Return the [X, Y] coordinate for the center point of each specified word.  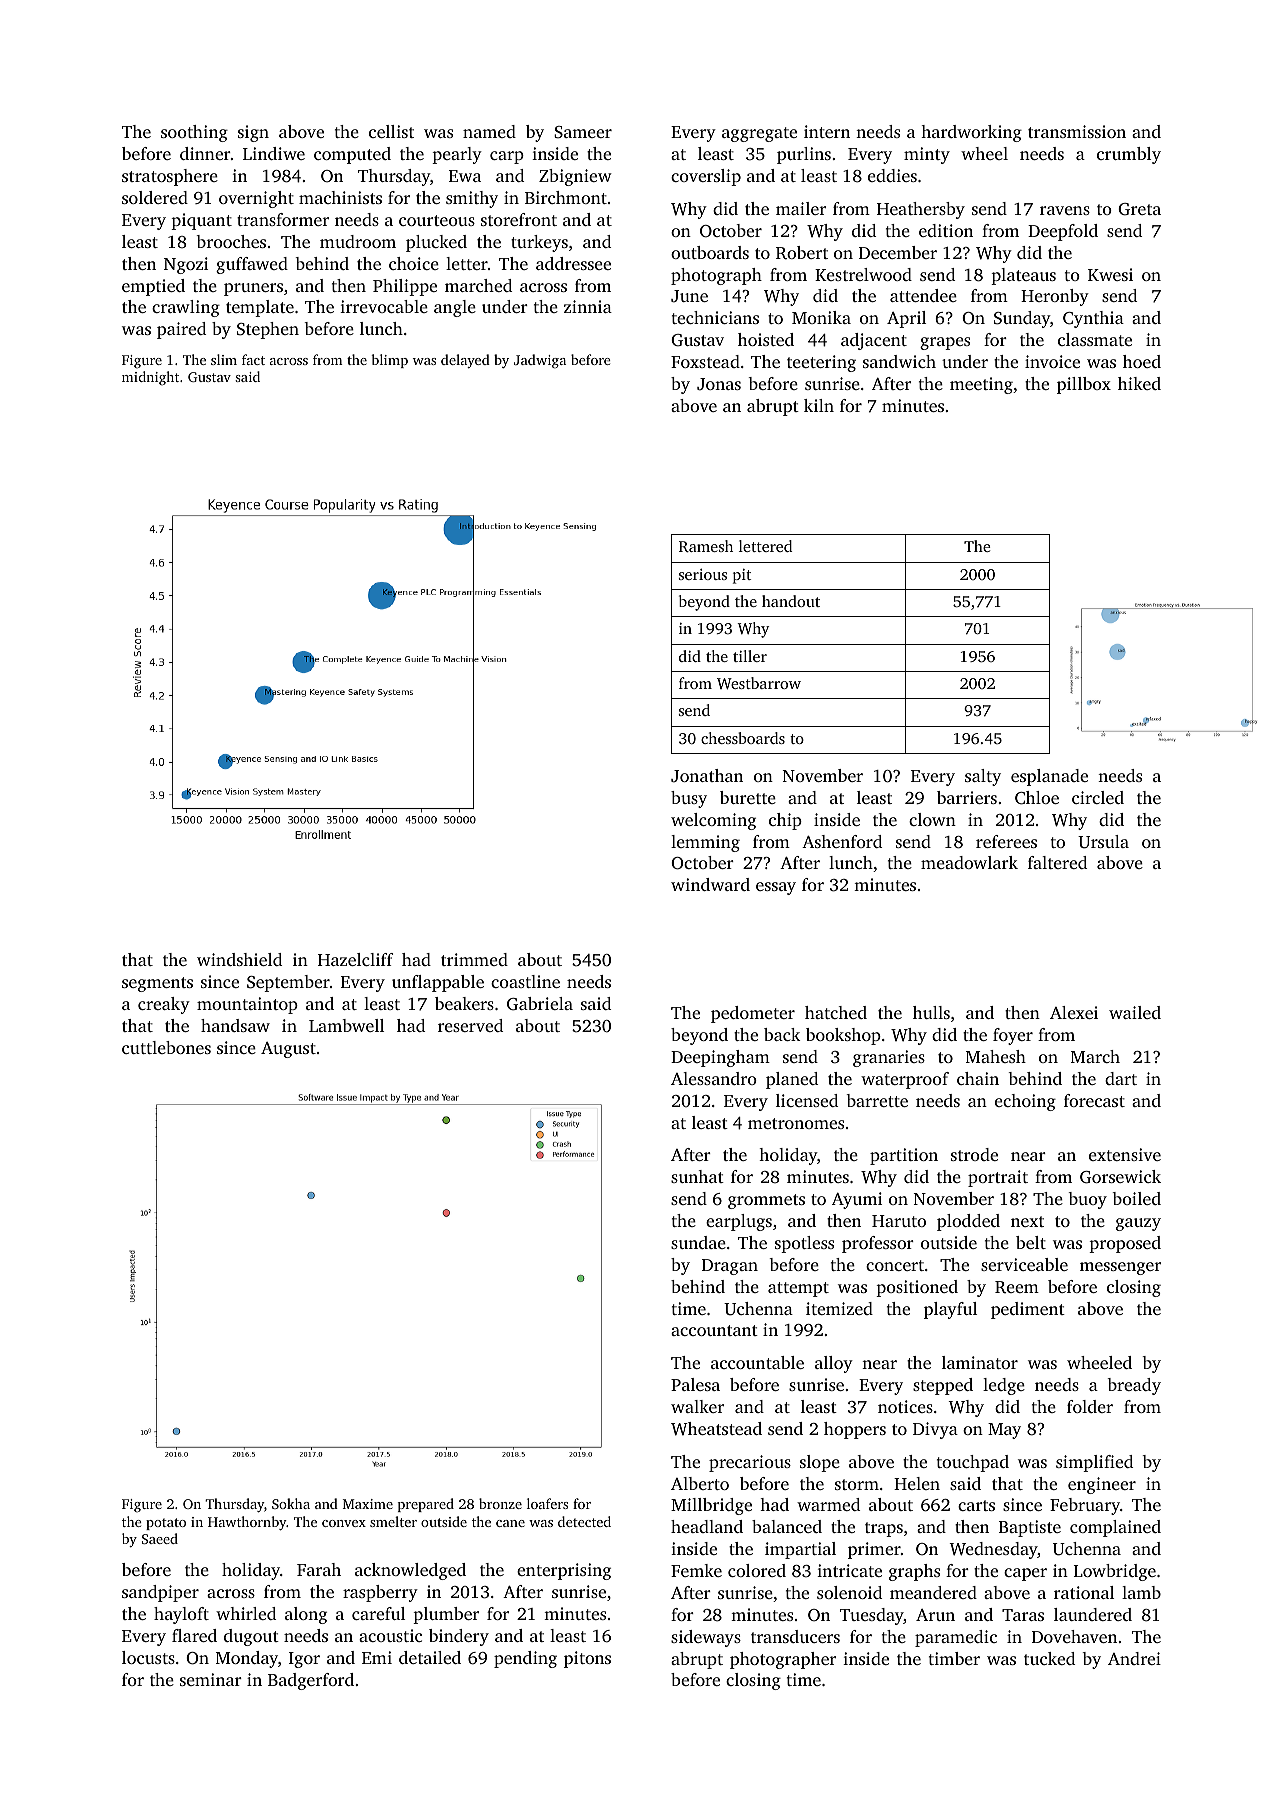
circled [1098, 797]
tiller [750, 656]
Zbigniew [575, 177]
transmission [1077, 131]
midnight [150, 378]
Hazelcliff [355, 959]
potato [166, 1524]
